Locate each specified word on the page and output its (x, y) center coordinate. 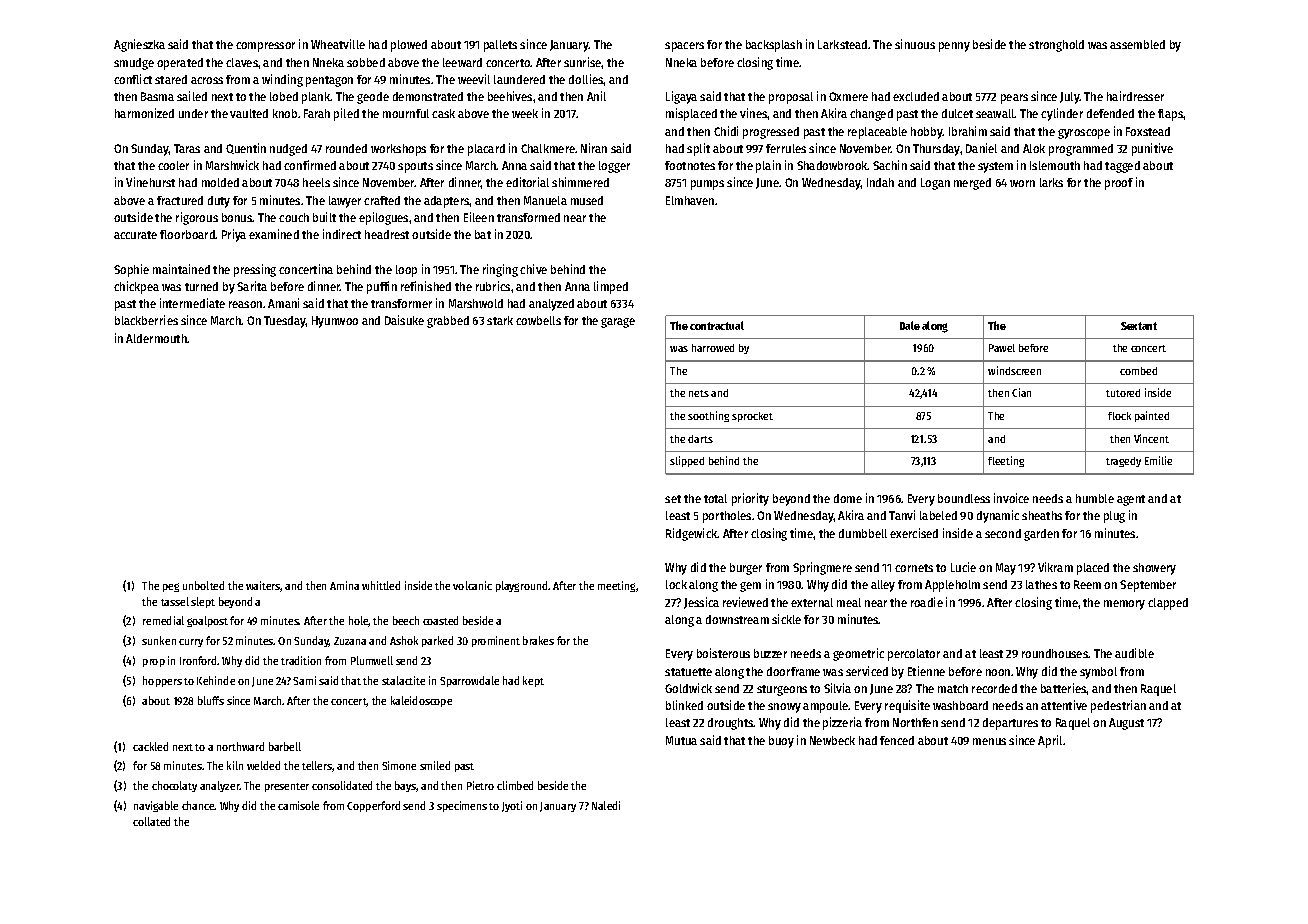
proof (1119, 184)
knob (285, 113)
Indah (880, 182)
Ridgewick (692, 534)
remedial (163, 620)
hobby (927, 133)
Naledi (606, 805)
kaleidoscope (421, 701)
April (1050, 741)
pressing (255, 270)
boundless (964, 498)
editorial (527, 182)
